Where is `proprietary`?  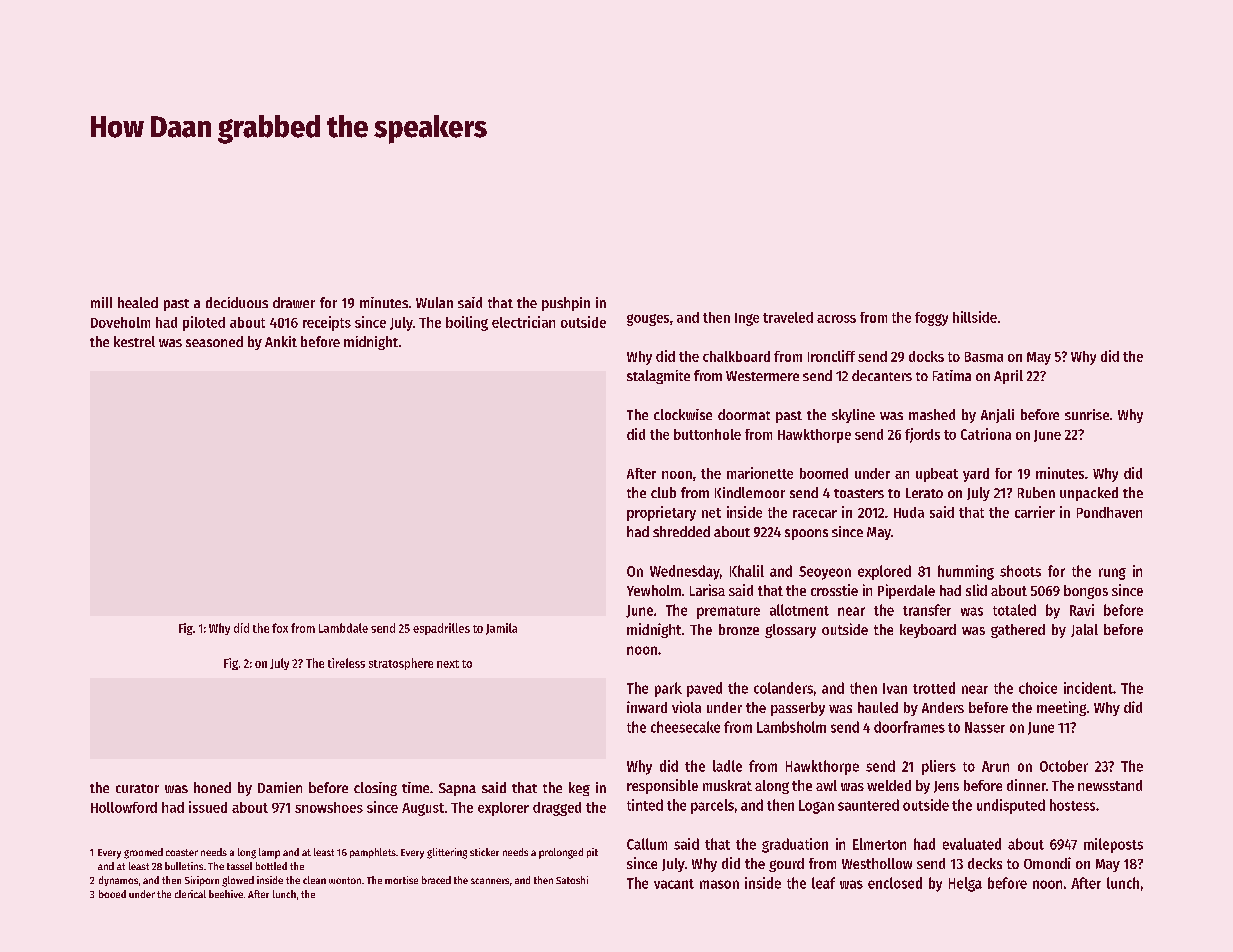 proprietary is located at coordinates (661, 513).
